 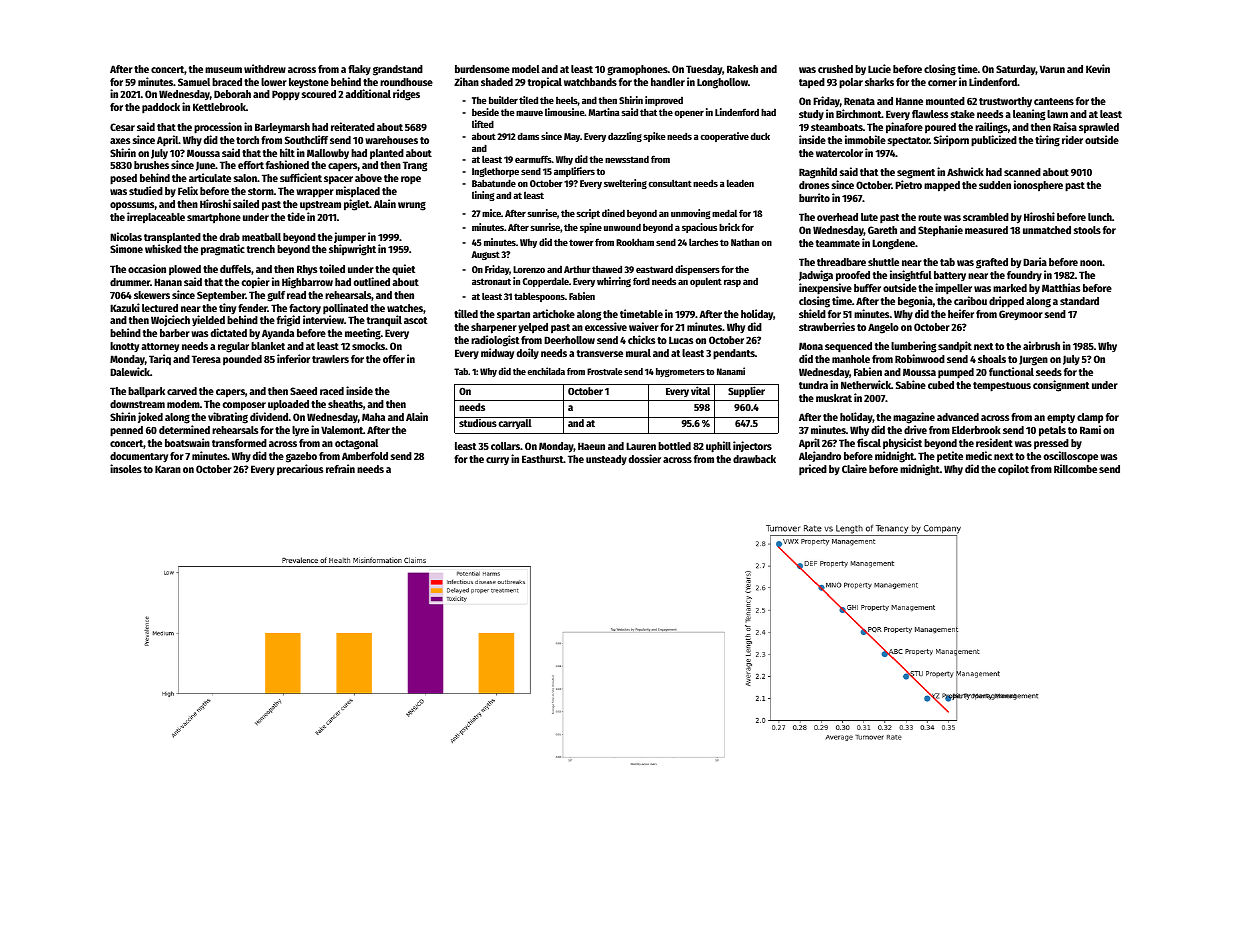 I want to click on cubed, so click(x=941, y=385).
